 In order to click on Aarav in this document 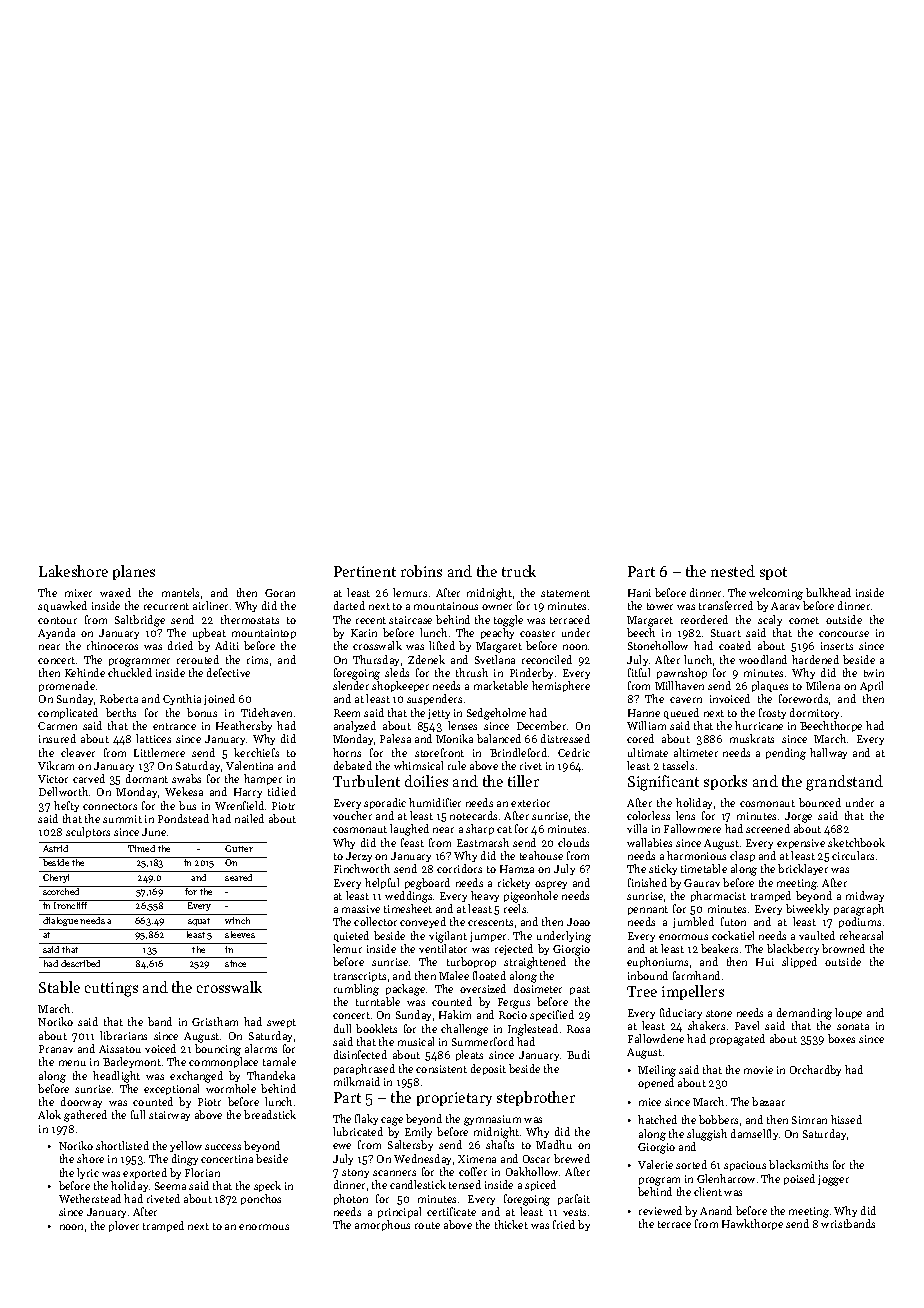, I will do `click(785, 606)`.
